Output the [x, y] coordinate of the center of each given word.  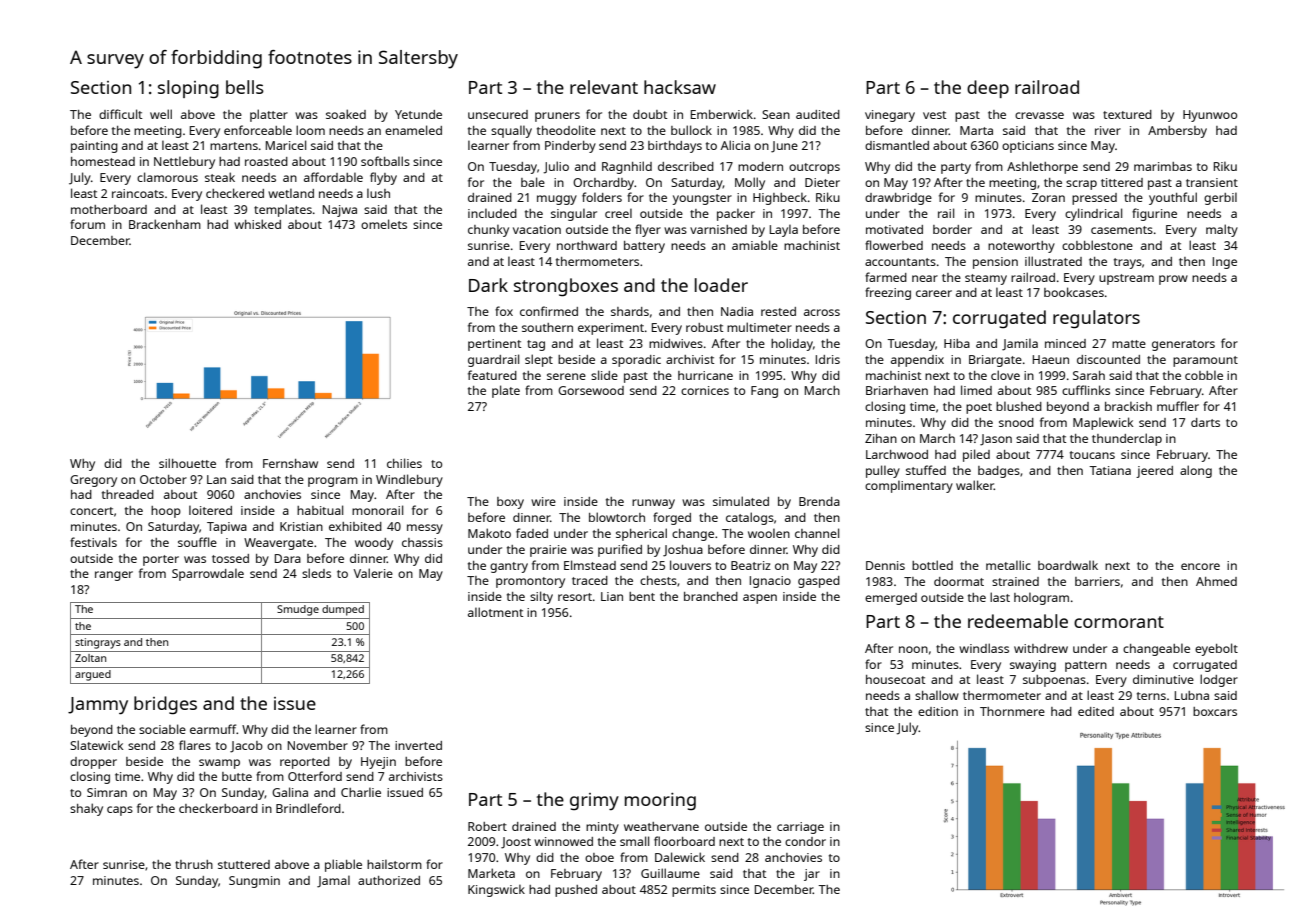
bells [245, 87]
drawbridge [898, 199]
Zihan [881, 438]
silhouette [187, 463]
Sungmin [254, 882]
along [1196, 471]
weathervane [661, 826]
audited [818, 114]
